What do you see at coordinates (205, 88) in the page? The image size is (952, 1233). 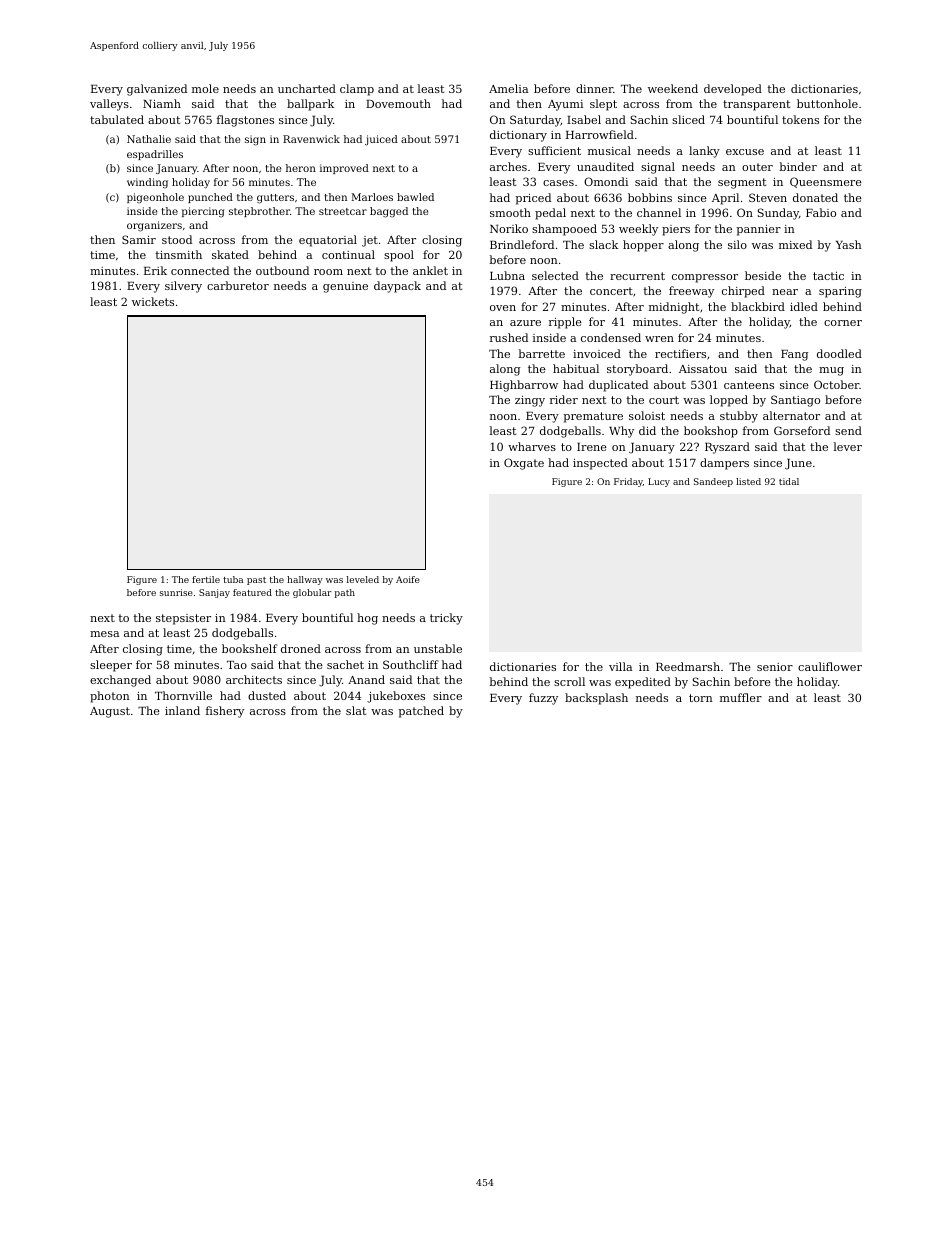 I see `mole` at bounding box center [205, 88].
